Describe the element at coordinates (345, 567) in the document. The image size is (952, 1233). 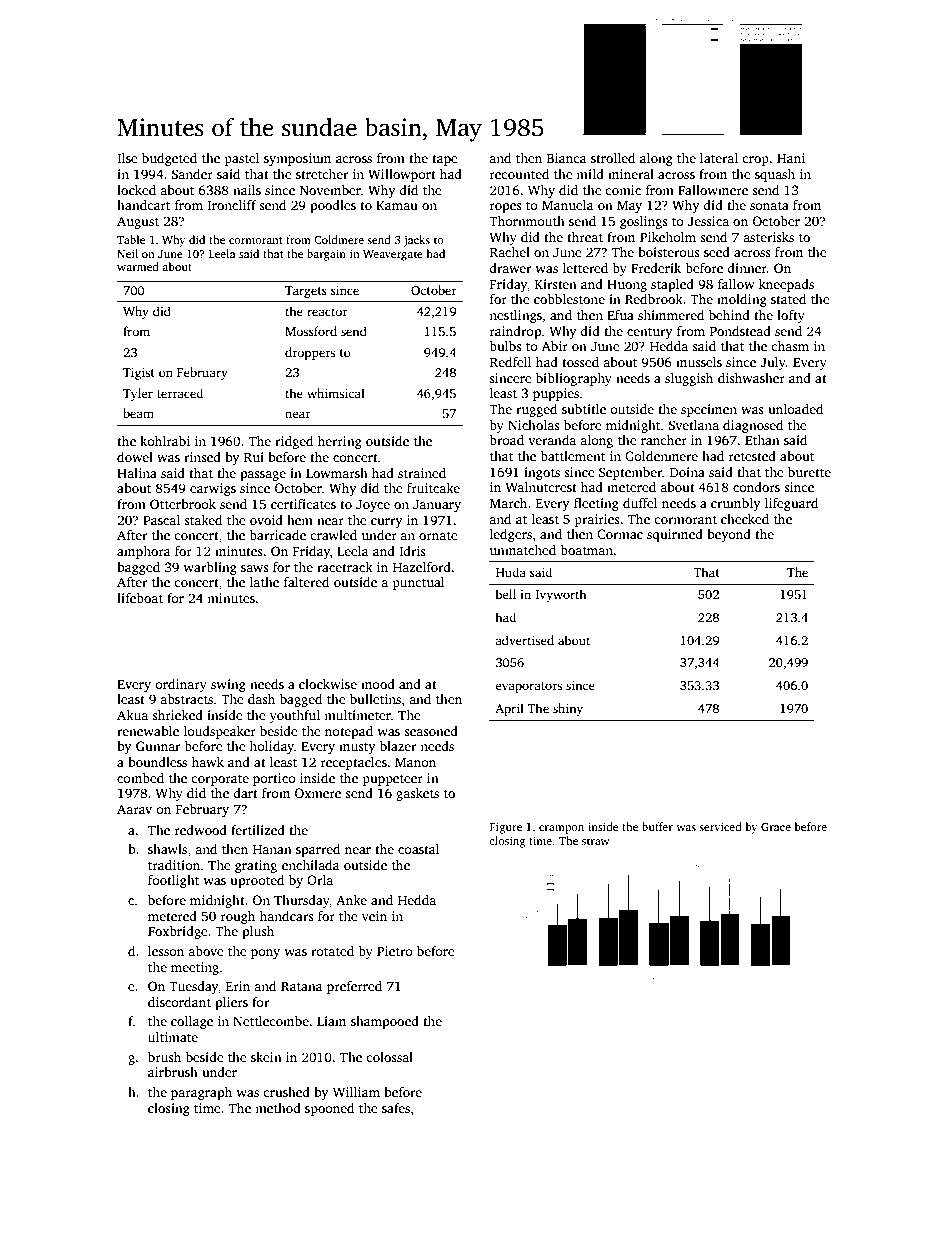
I see `racetrack` at that location.
